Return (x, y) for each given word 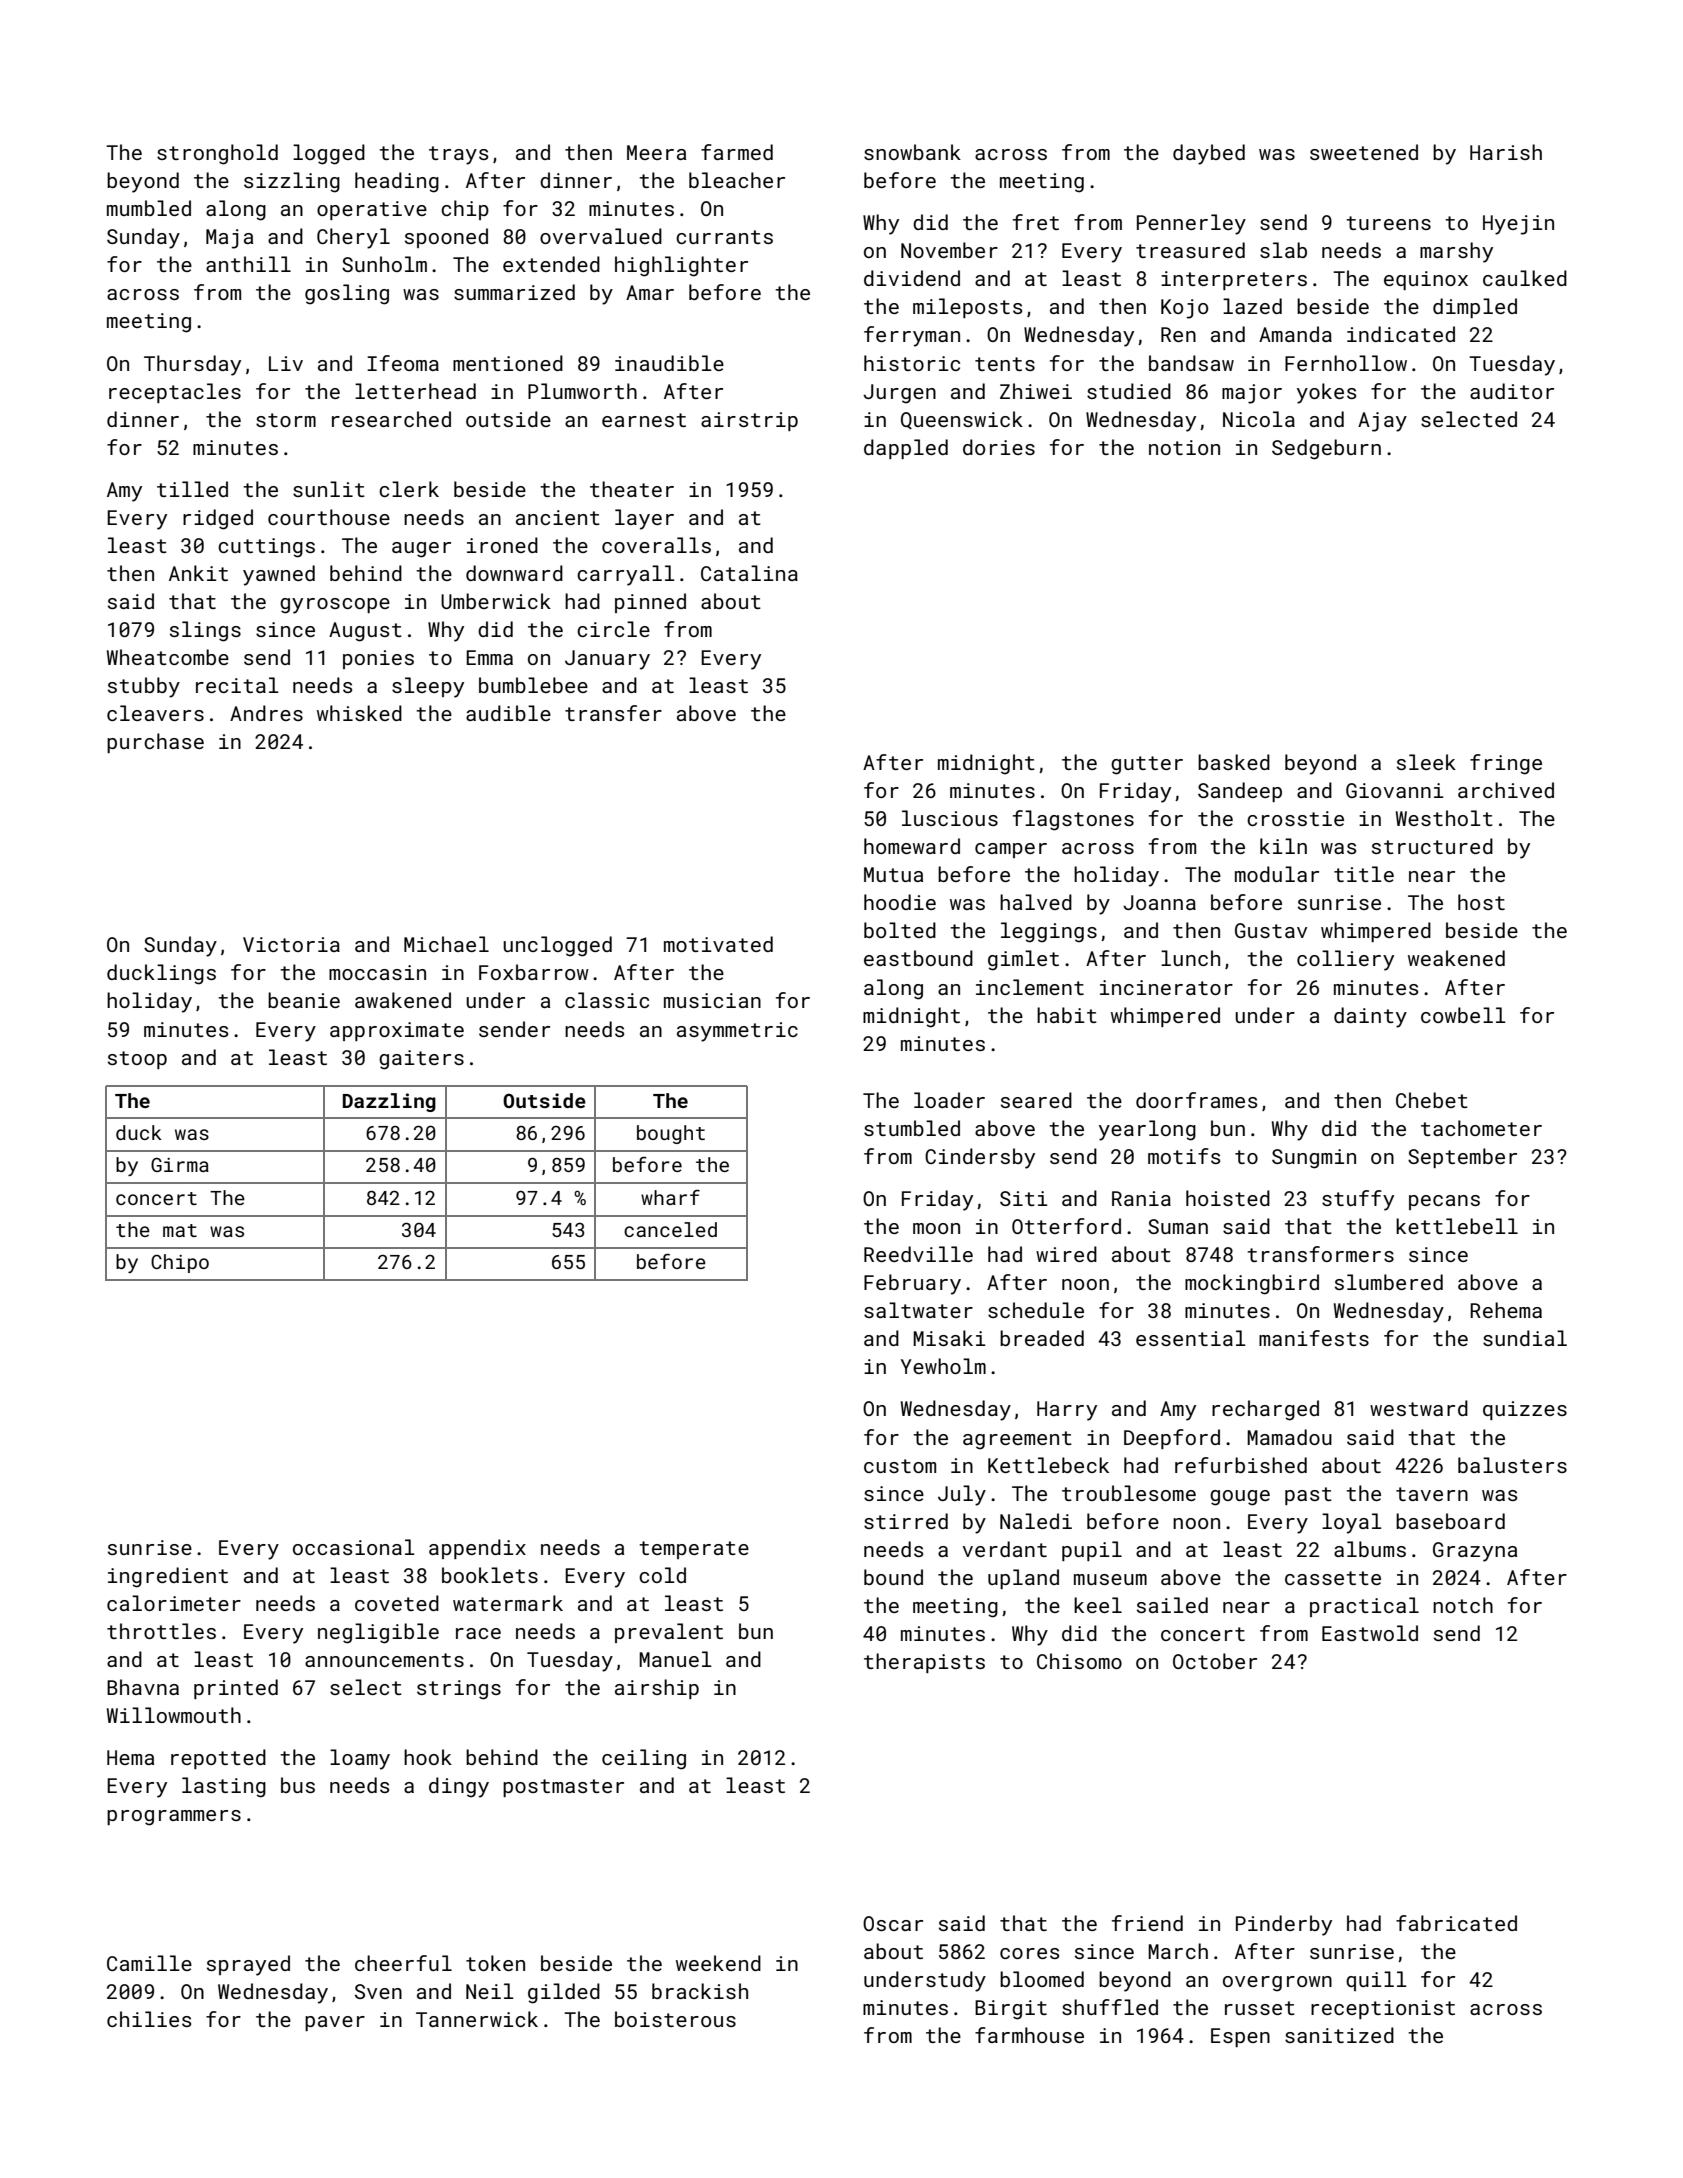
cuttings (266, 548)
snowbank (912, 152)
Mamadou (1289, 1437)
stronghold (217, 154)
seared (1036, 1100)
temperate (694, 1550)
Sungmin (1314, 1159)
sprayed (248, 1965)
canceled (670, 1229)
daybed (1209, 154)
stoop (137, 1060)
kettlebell (1457, 1226)
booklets (490, 1575)
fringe (1506, 764)
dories (999, 447)
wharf (670, 1197)
